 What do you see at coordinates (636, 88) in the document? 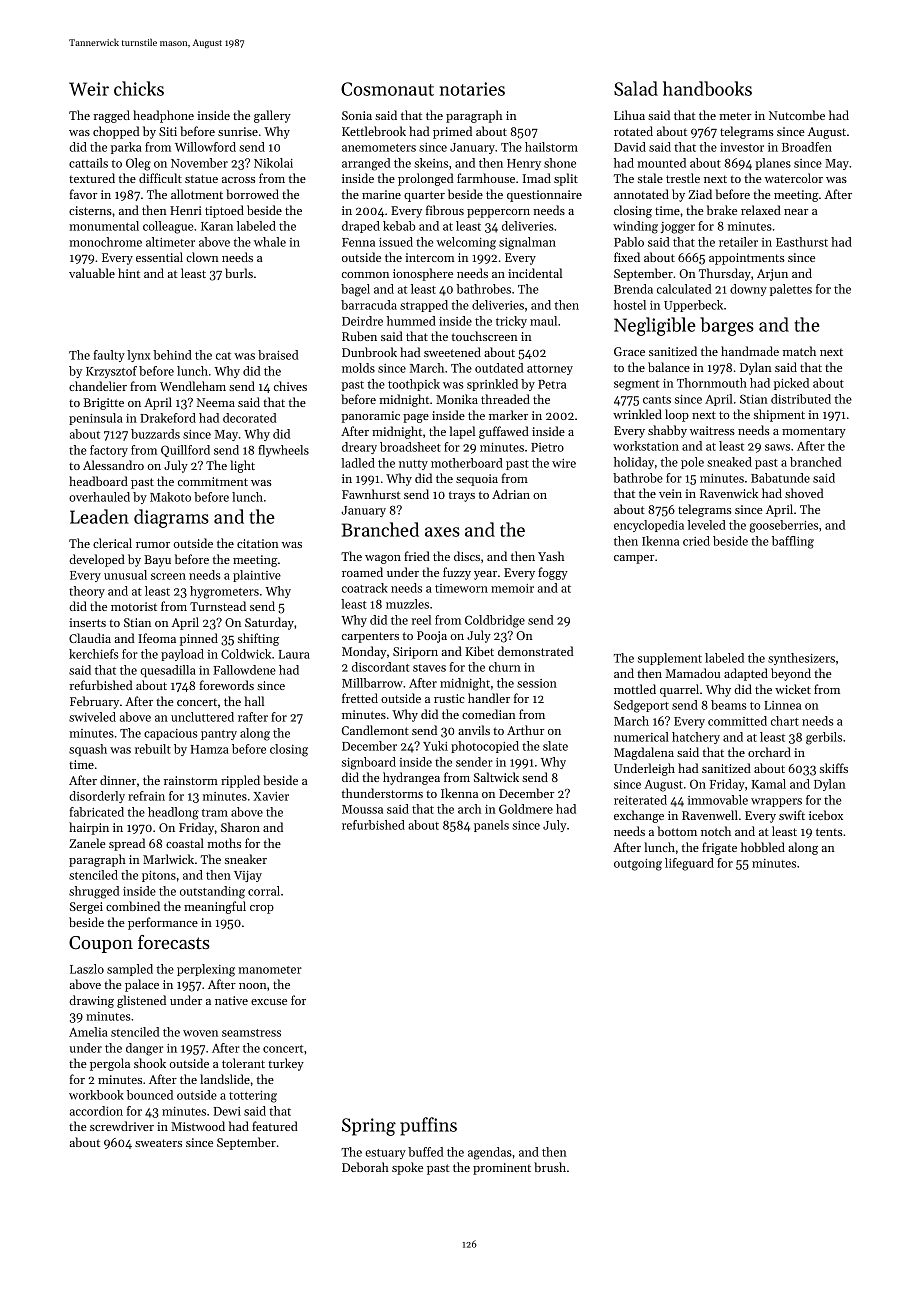
I see `Salad` at bounding box center [636, 88].
